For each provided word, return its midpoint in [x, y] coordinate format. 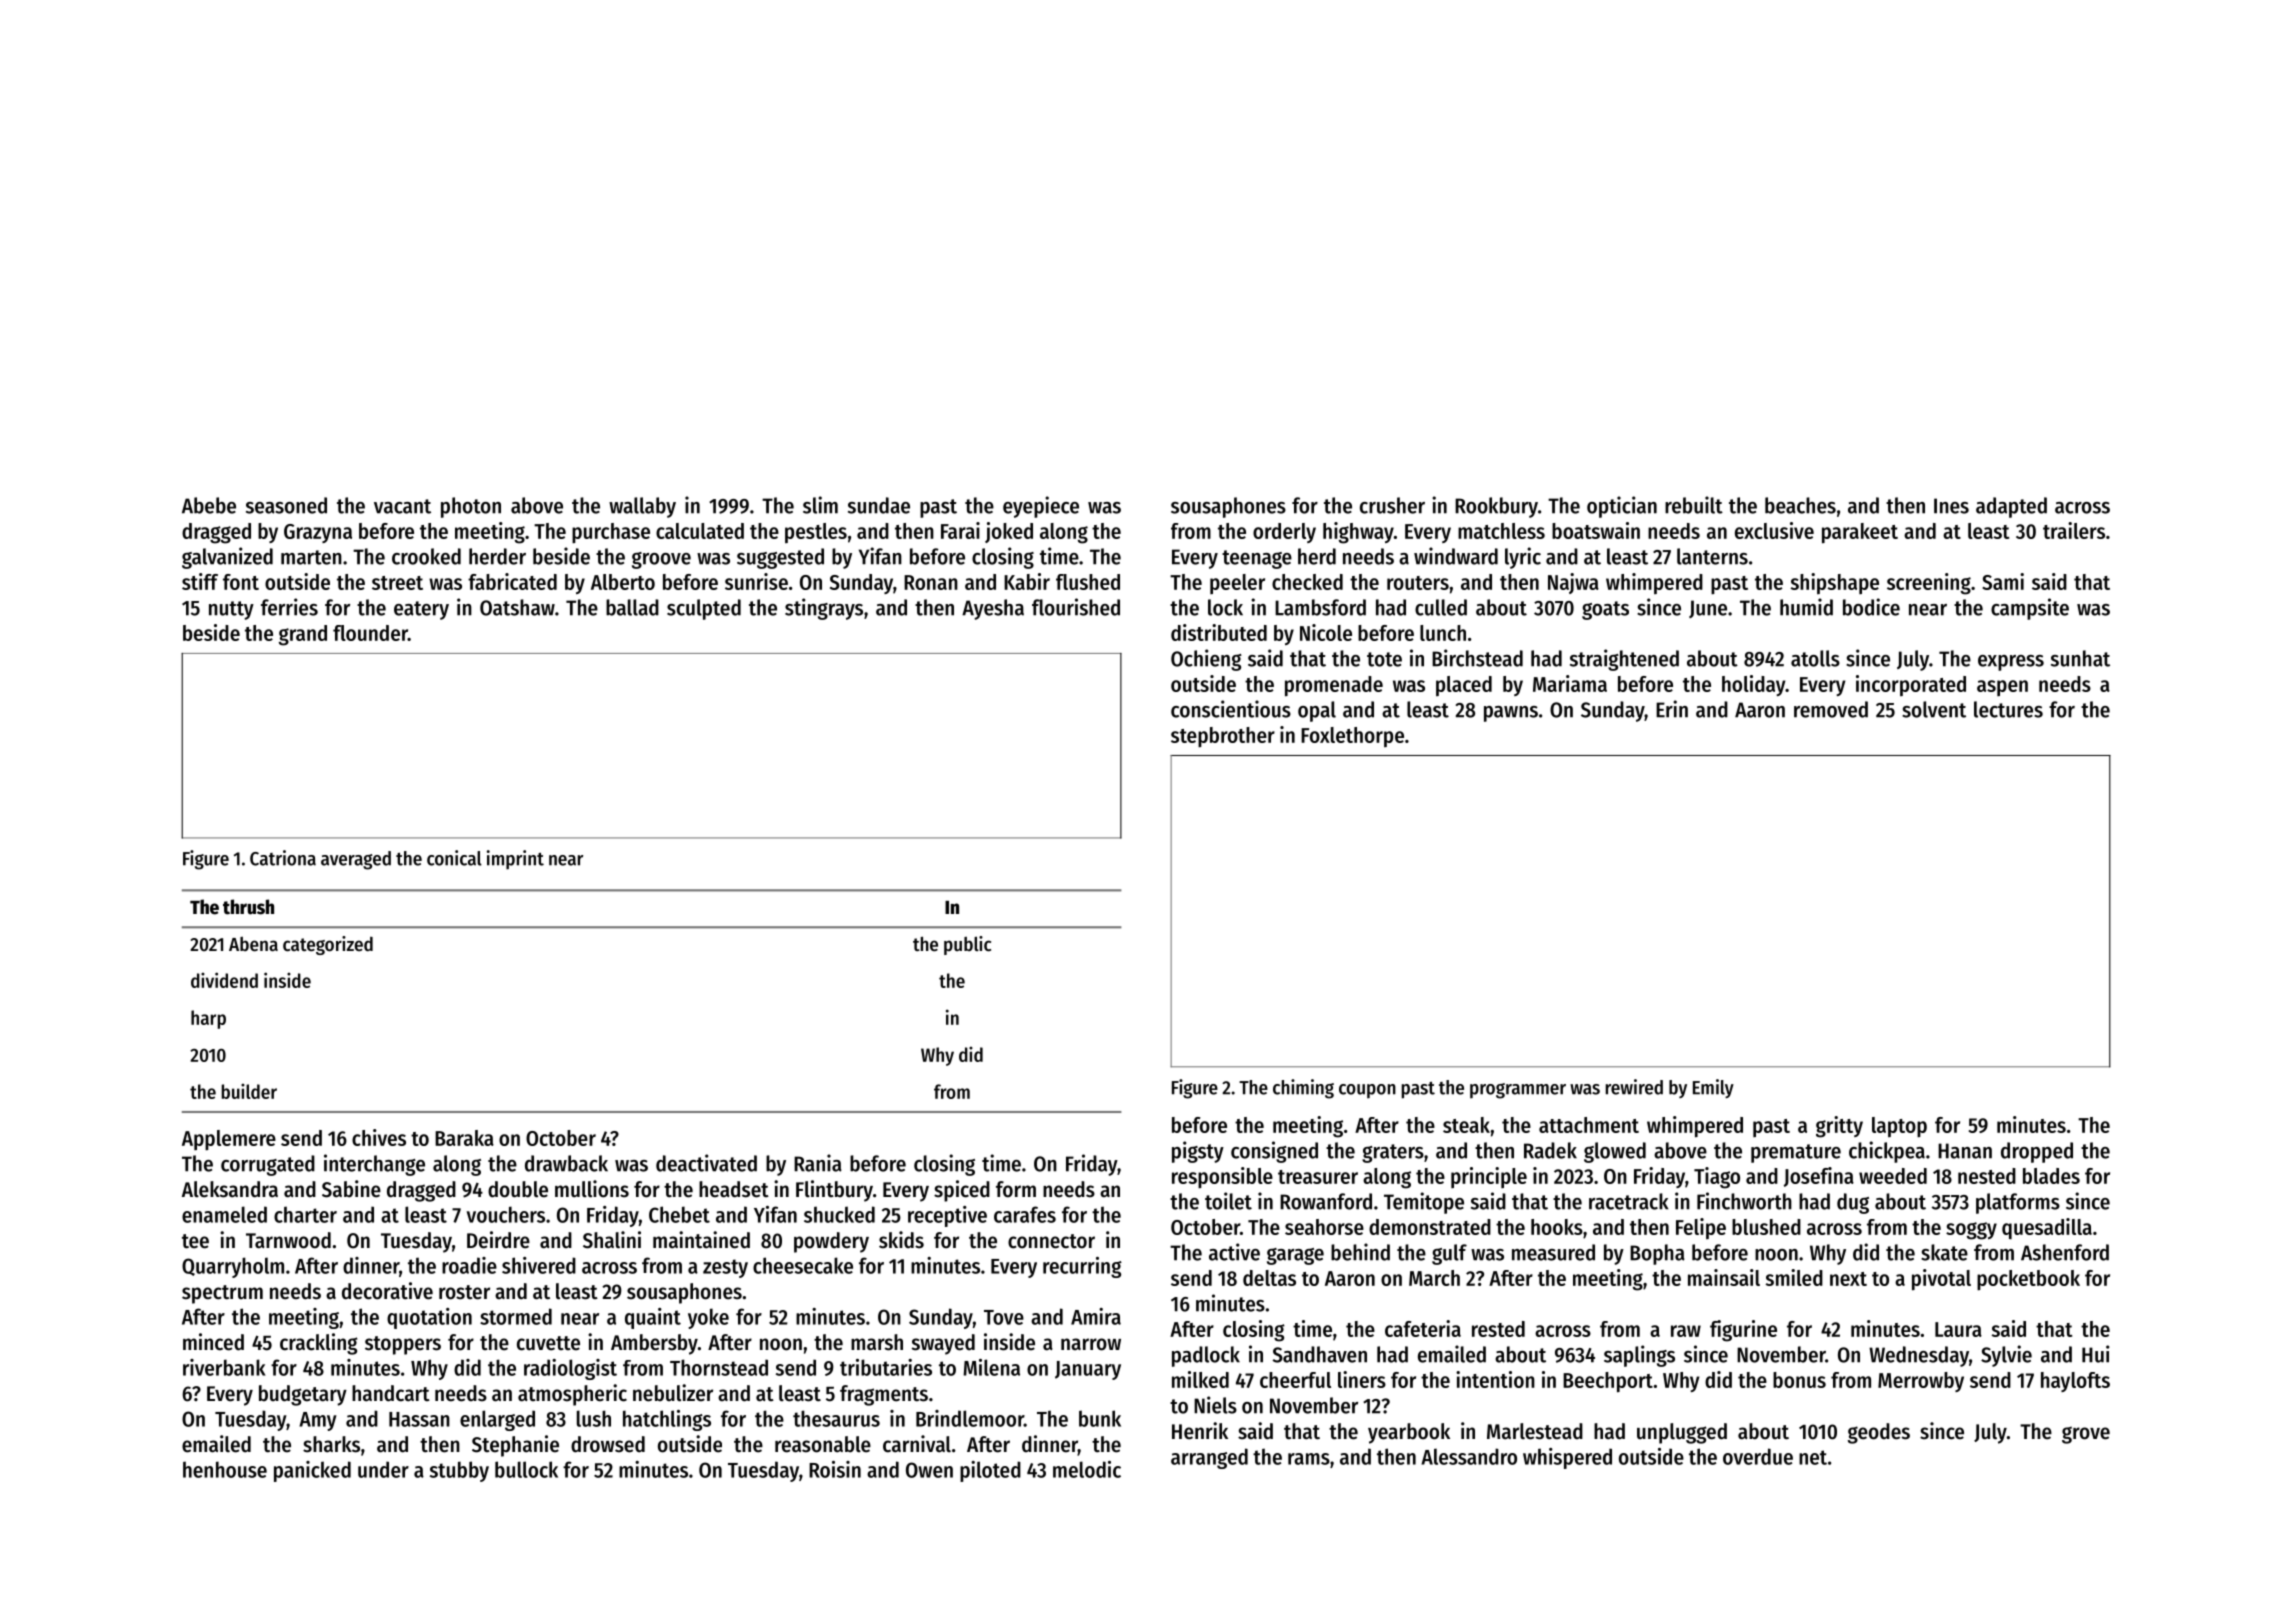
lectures [2008, 709]
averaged [356, 860]
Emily [1713, 1088]
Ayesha [993, 609]
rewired [1634, 1087]
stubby [459, 1471]
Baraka [464, 1138]
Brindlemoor [970, 1418]
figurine [1743, 1331]
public [967, 945]
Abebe [209, 505]
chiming [1303, 1089]
